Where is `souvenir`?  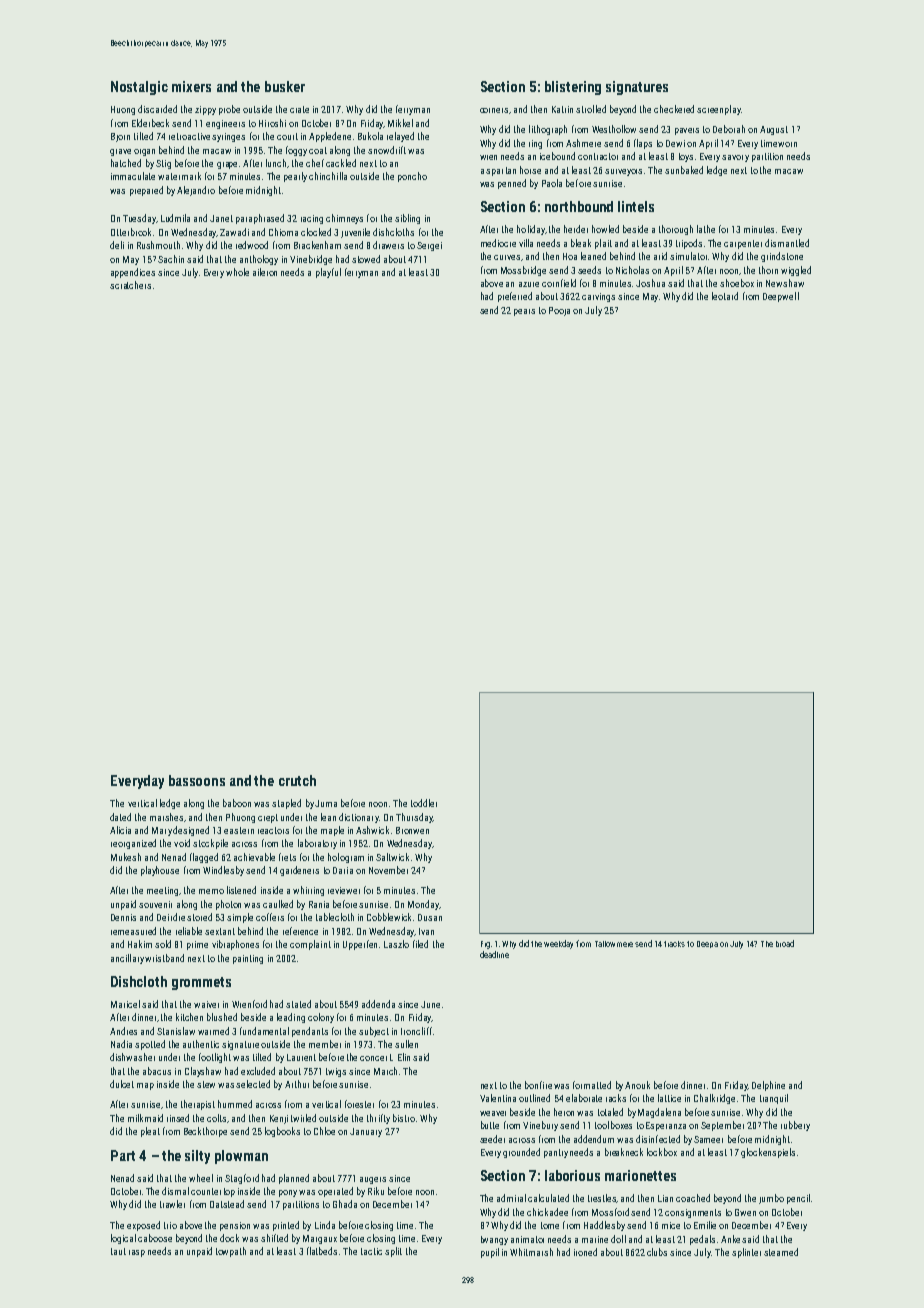
souvenir is located at coordinates (155, 904).
